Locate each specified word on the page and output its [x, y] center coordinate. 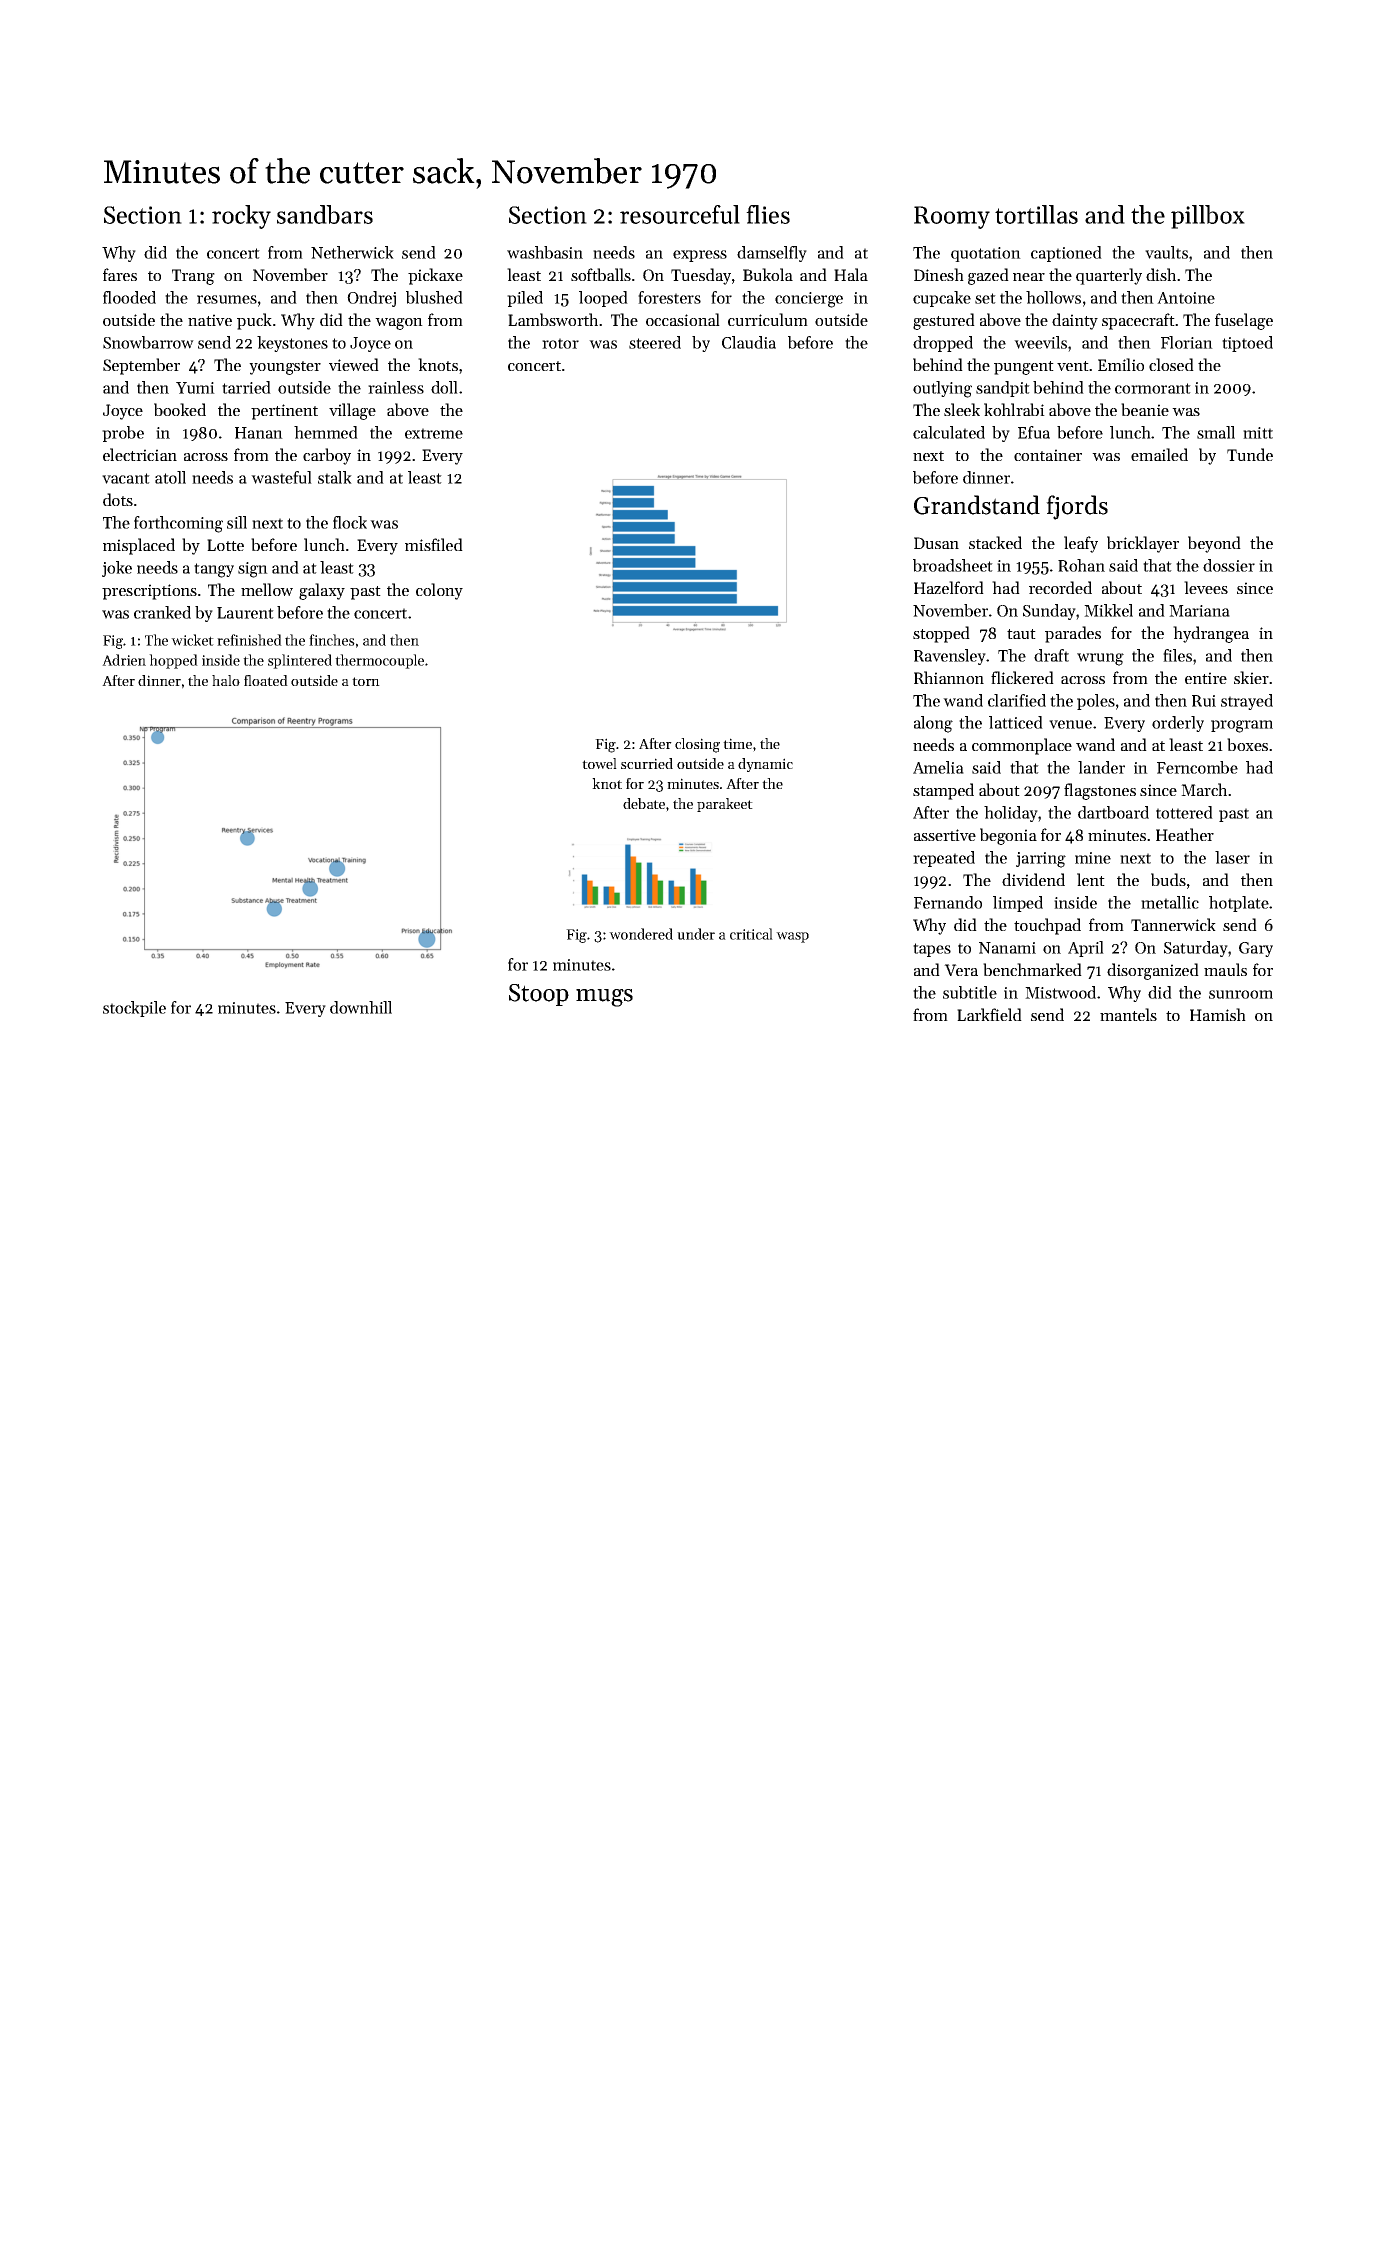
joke [117, 569]
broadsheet [953, 565]
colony [439, 591]
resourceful [680, 214]
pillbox [1208, 217]
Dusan [936, 543]
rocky [241, 217]
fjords [1077, 507]
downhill [361, 1007]
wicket [192, 640]
